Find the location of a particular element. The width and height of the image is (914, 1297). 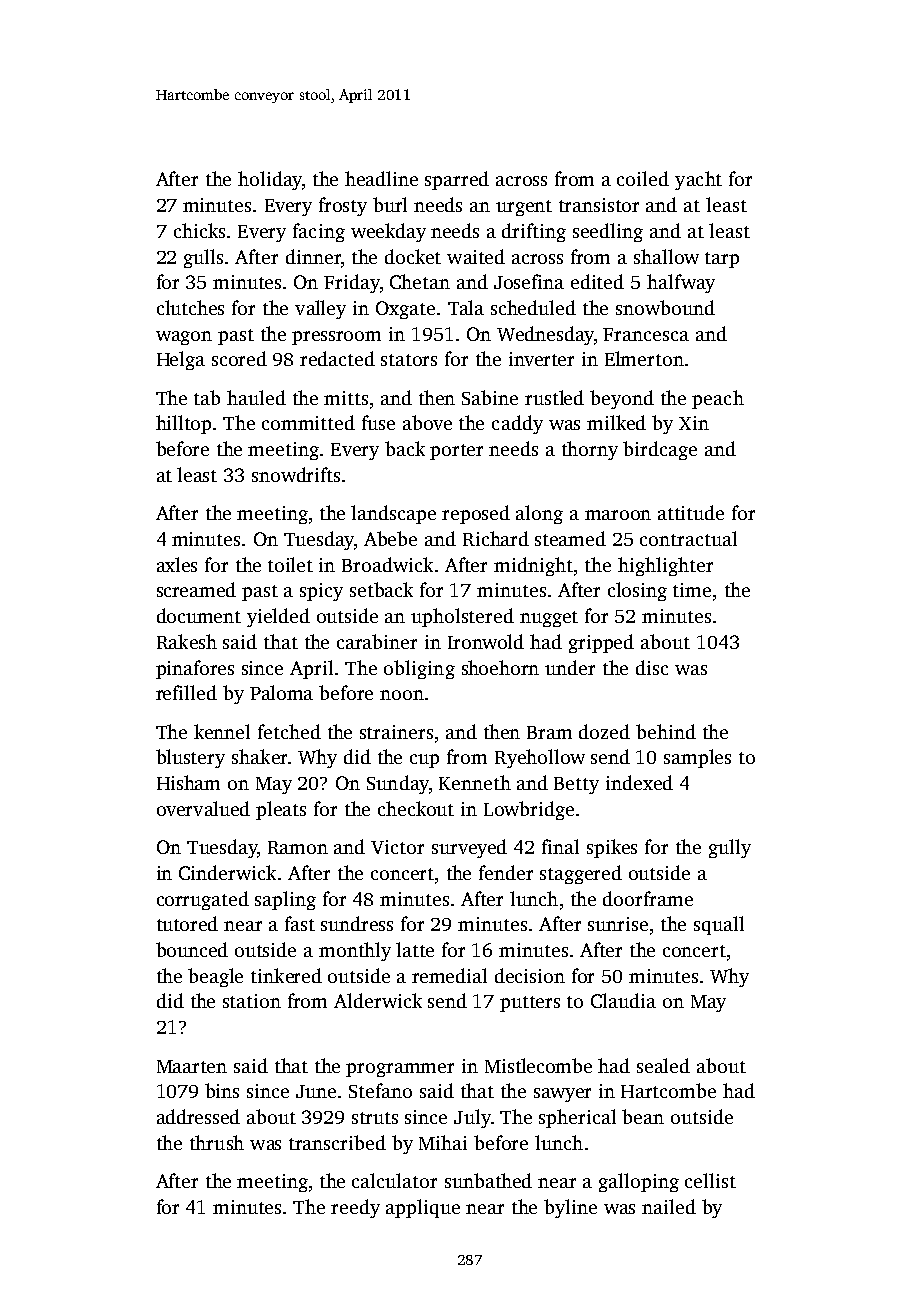

July is located at coordinates (472, 1118).
